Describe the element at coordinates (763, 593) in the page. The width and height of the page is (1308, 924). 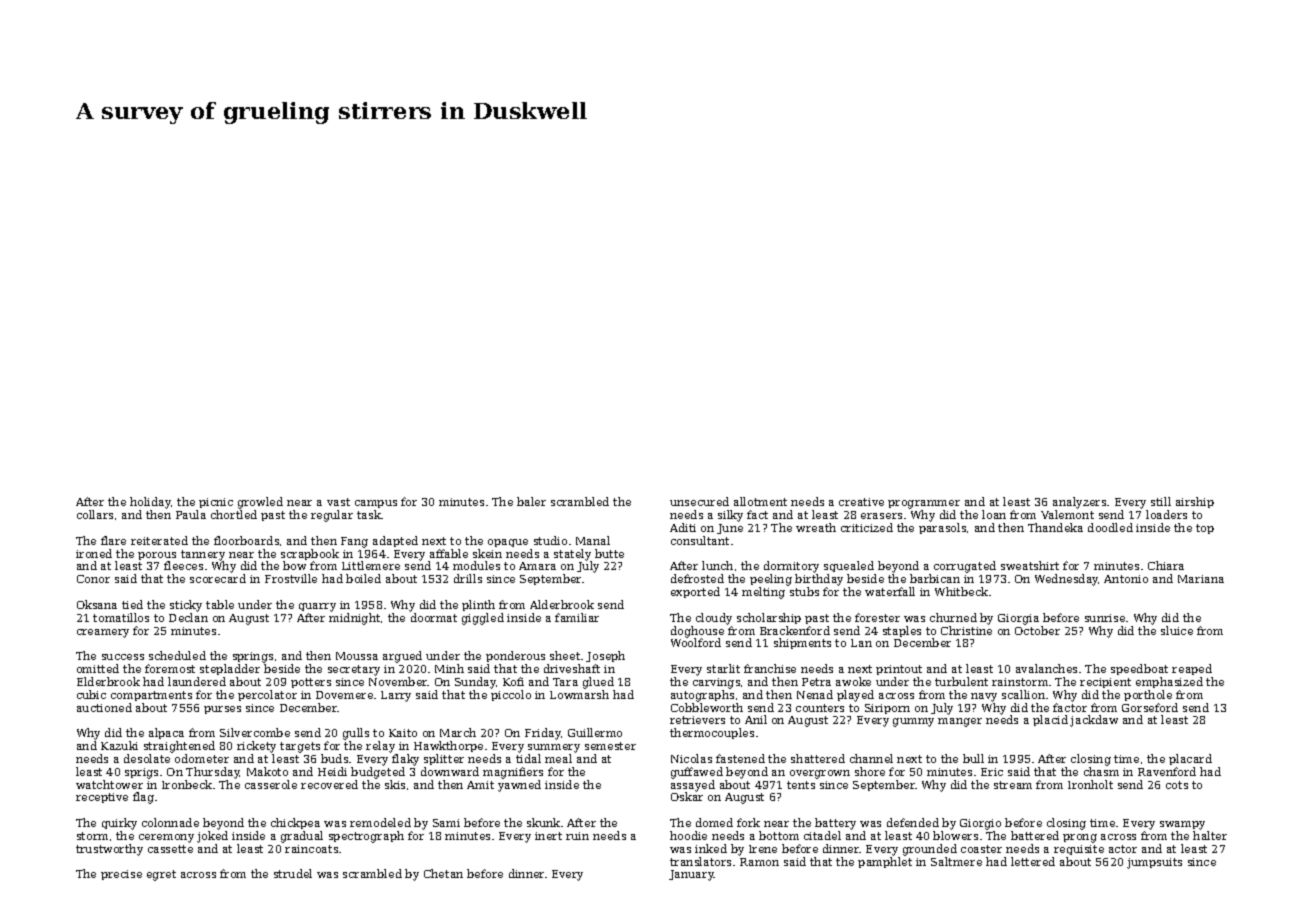
I see `melting` at that location.
